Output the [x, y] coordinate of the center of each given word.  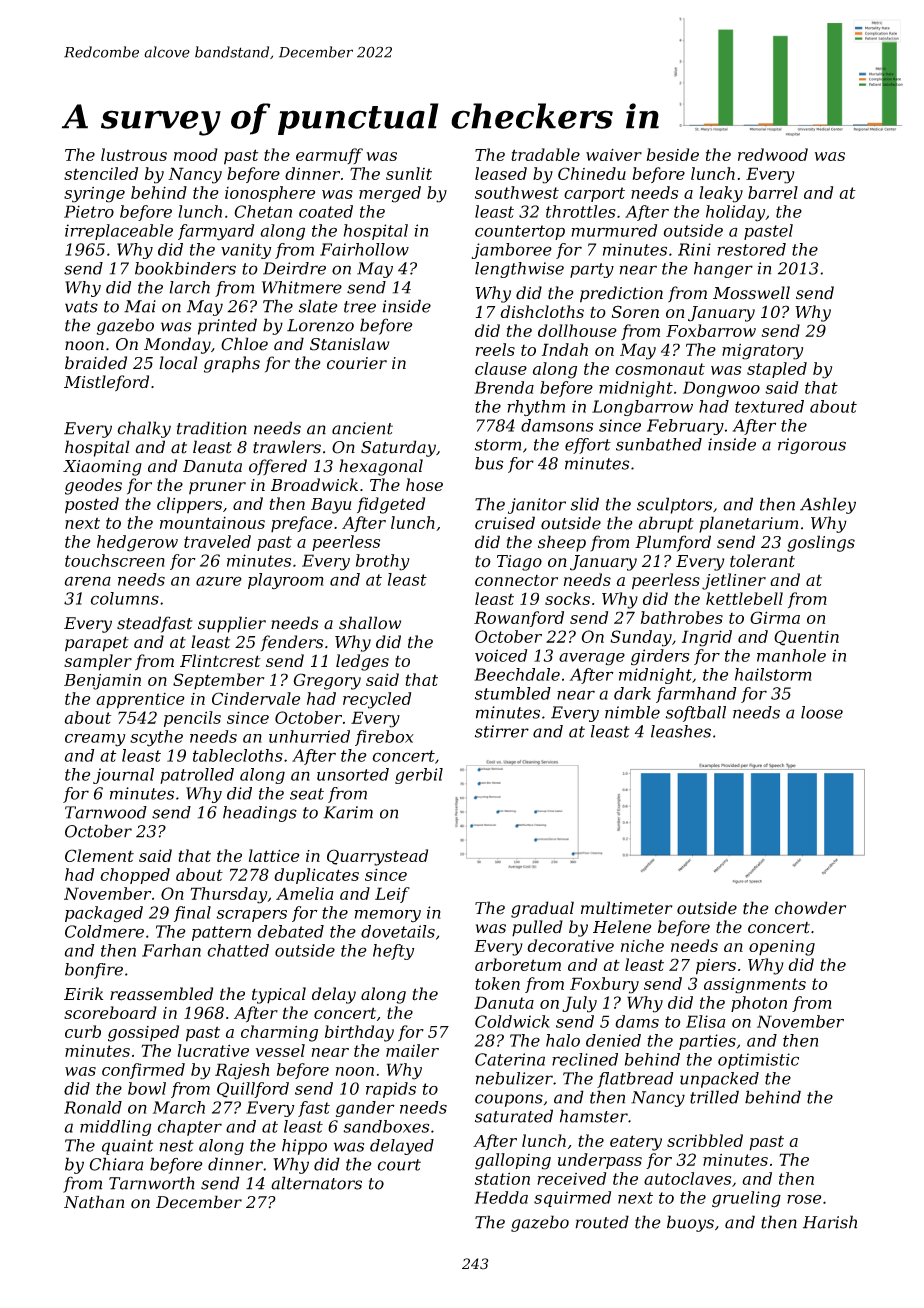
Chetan [263, 211]
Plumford [673, 543]
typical [279, 995]
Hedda [501, 1197]
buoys [690, 1223]
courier [357, 363]
